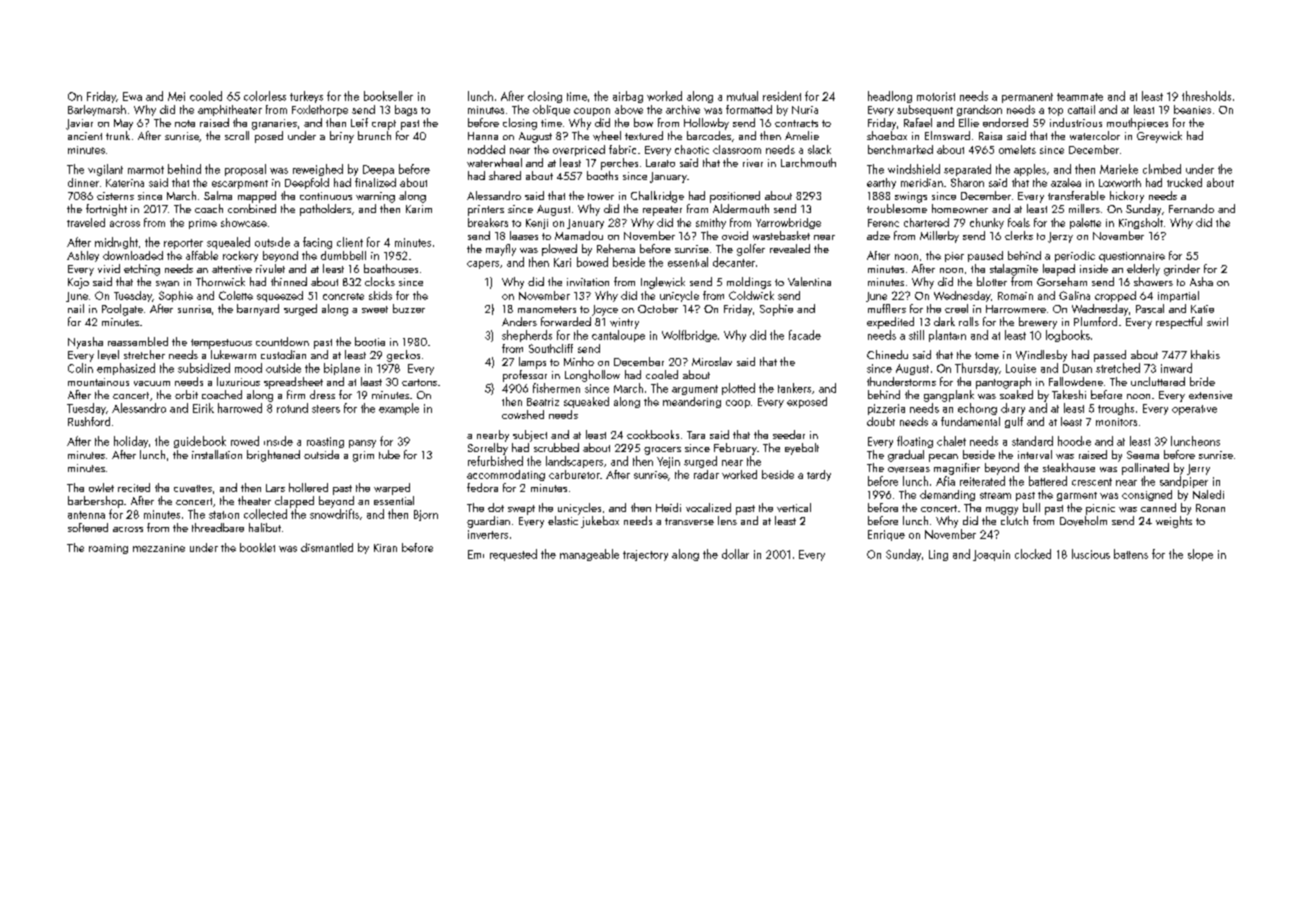 This screenshot has width=1308, height=924. I want to click on granaries, so click(274, 124).
